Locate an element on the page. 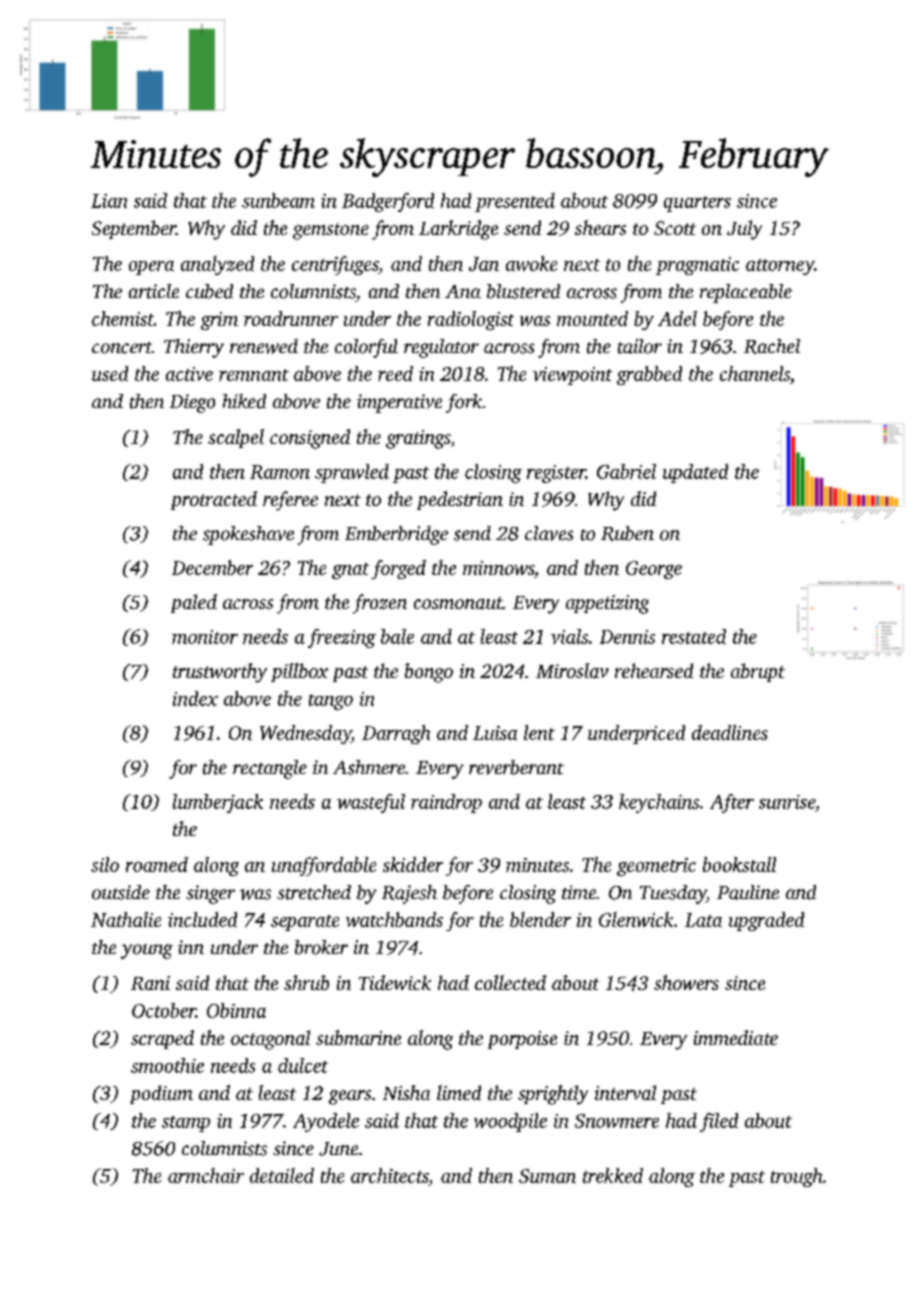 The height and width of the page is (1314, 924). trough is located at coordinates (796, 1177).
